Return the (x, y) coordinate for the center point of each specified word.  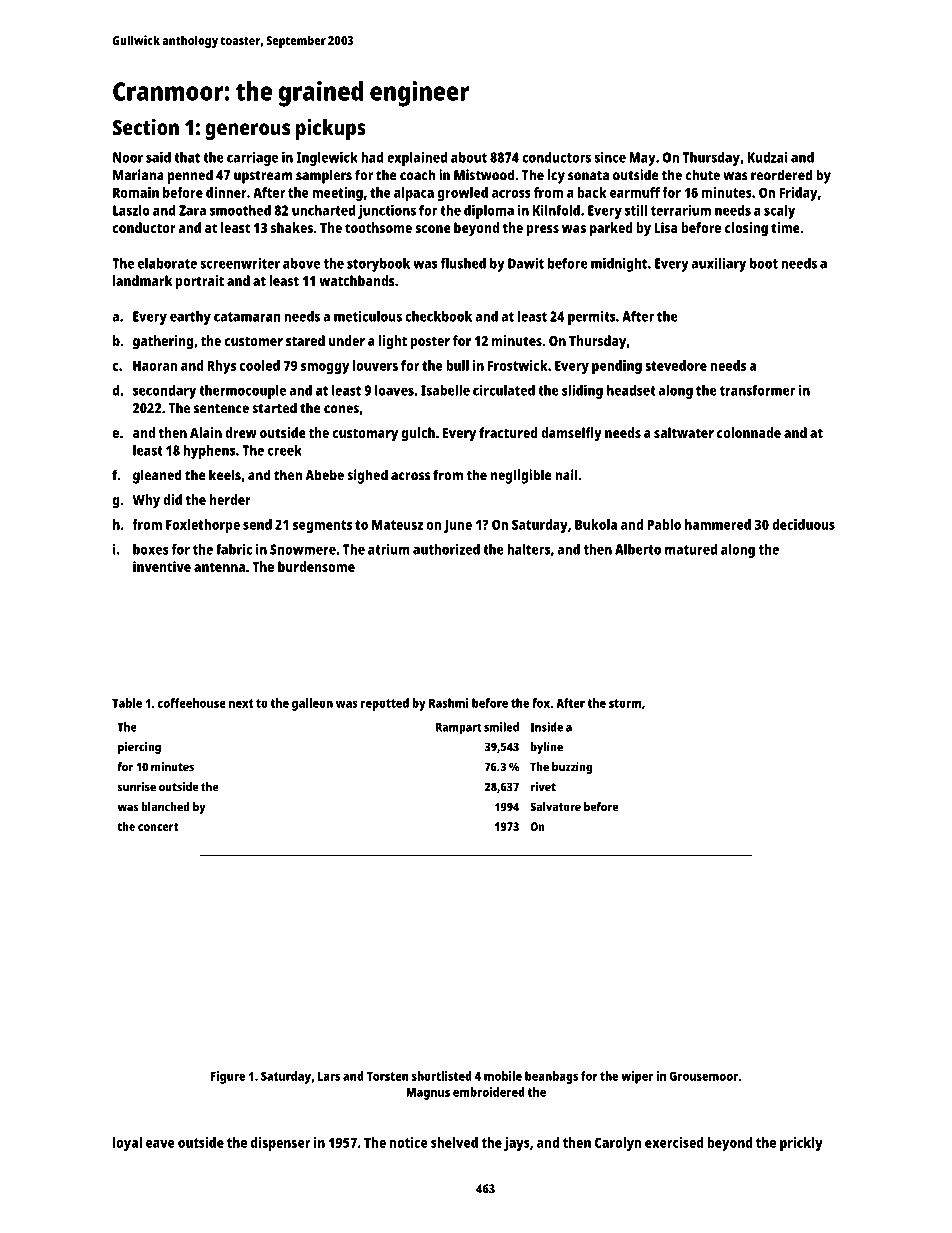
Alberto (638, 549)
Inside (546, 727)
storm (625, 703)
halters (528, 549)
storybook (378, 265)
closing (746, 229)
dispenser (280, 1144)
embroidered (489, 1092)
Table (127, 703)
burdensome (316, 566)
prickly (801, 1144)
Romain (136, 192)
